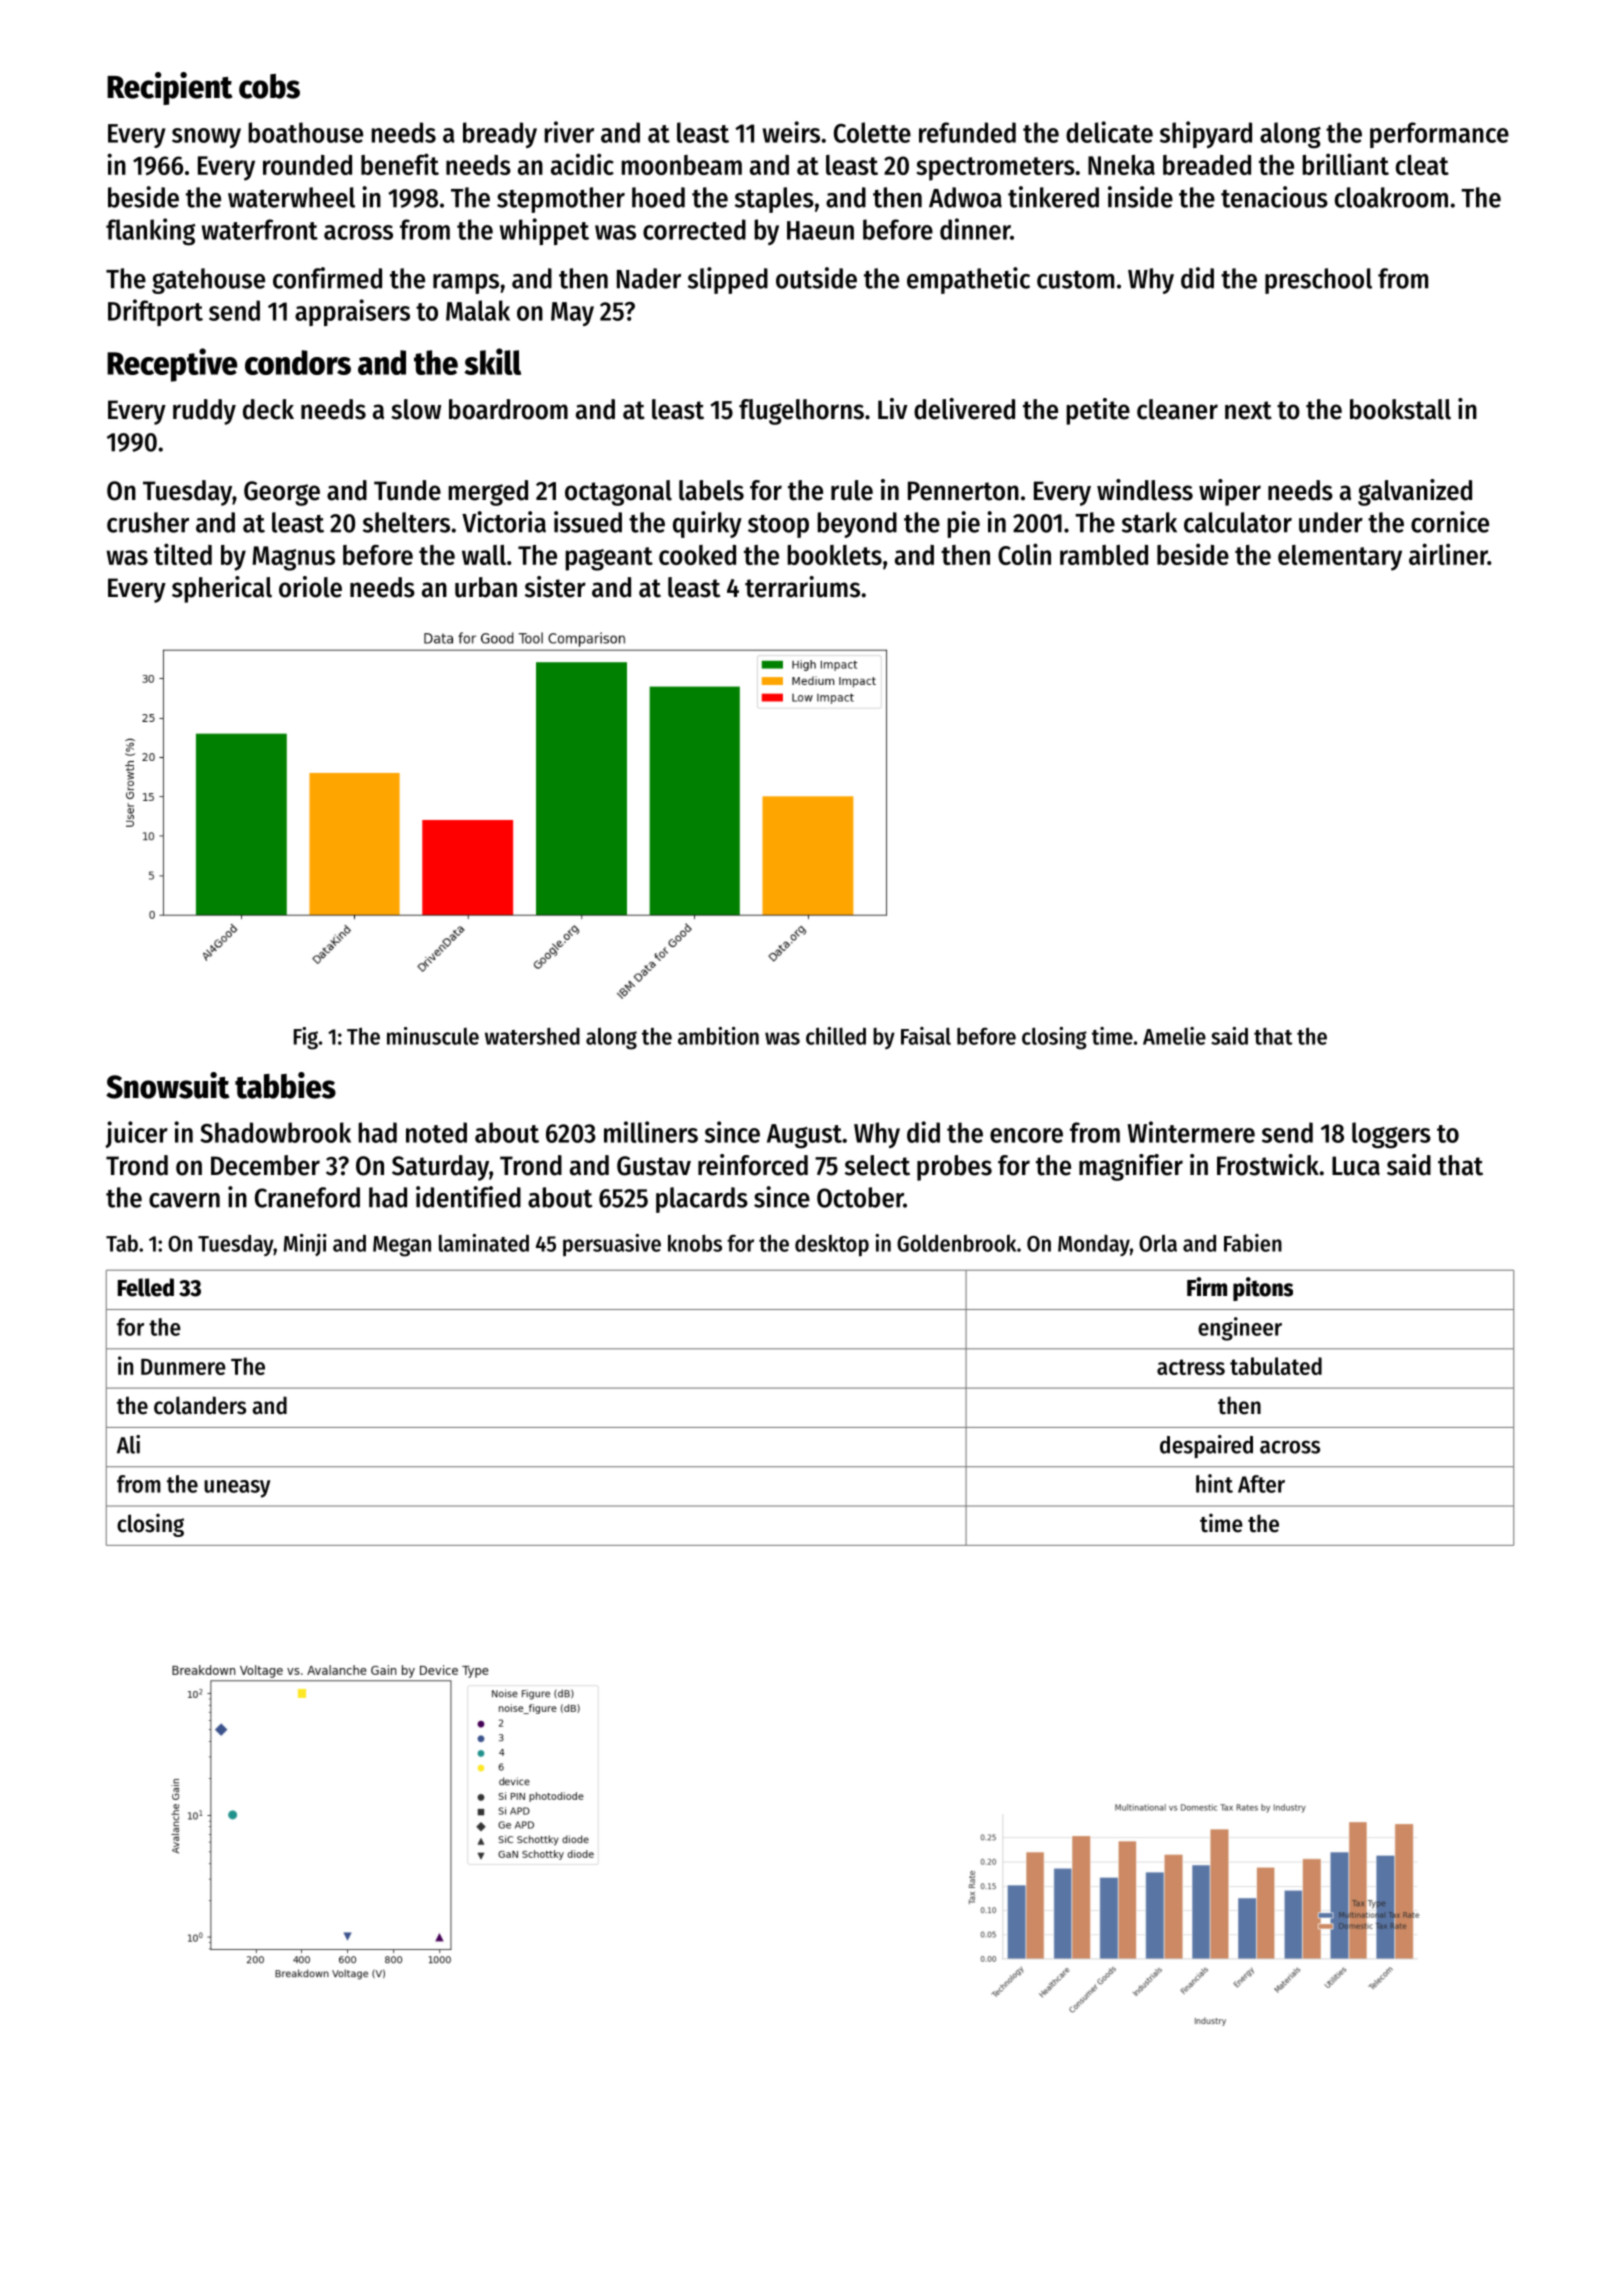 Image resolution: width=1620 pixels, height=2292 pixels. Describe the element at coordinates (1207, 165) in the page. I see `breaded` at that location.
